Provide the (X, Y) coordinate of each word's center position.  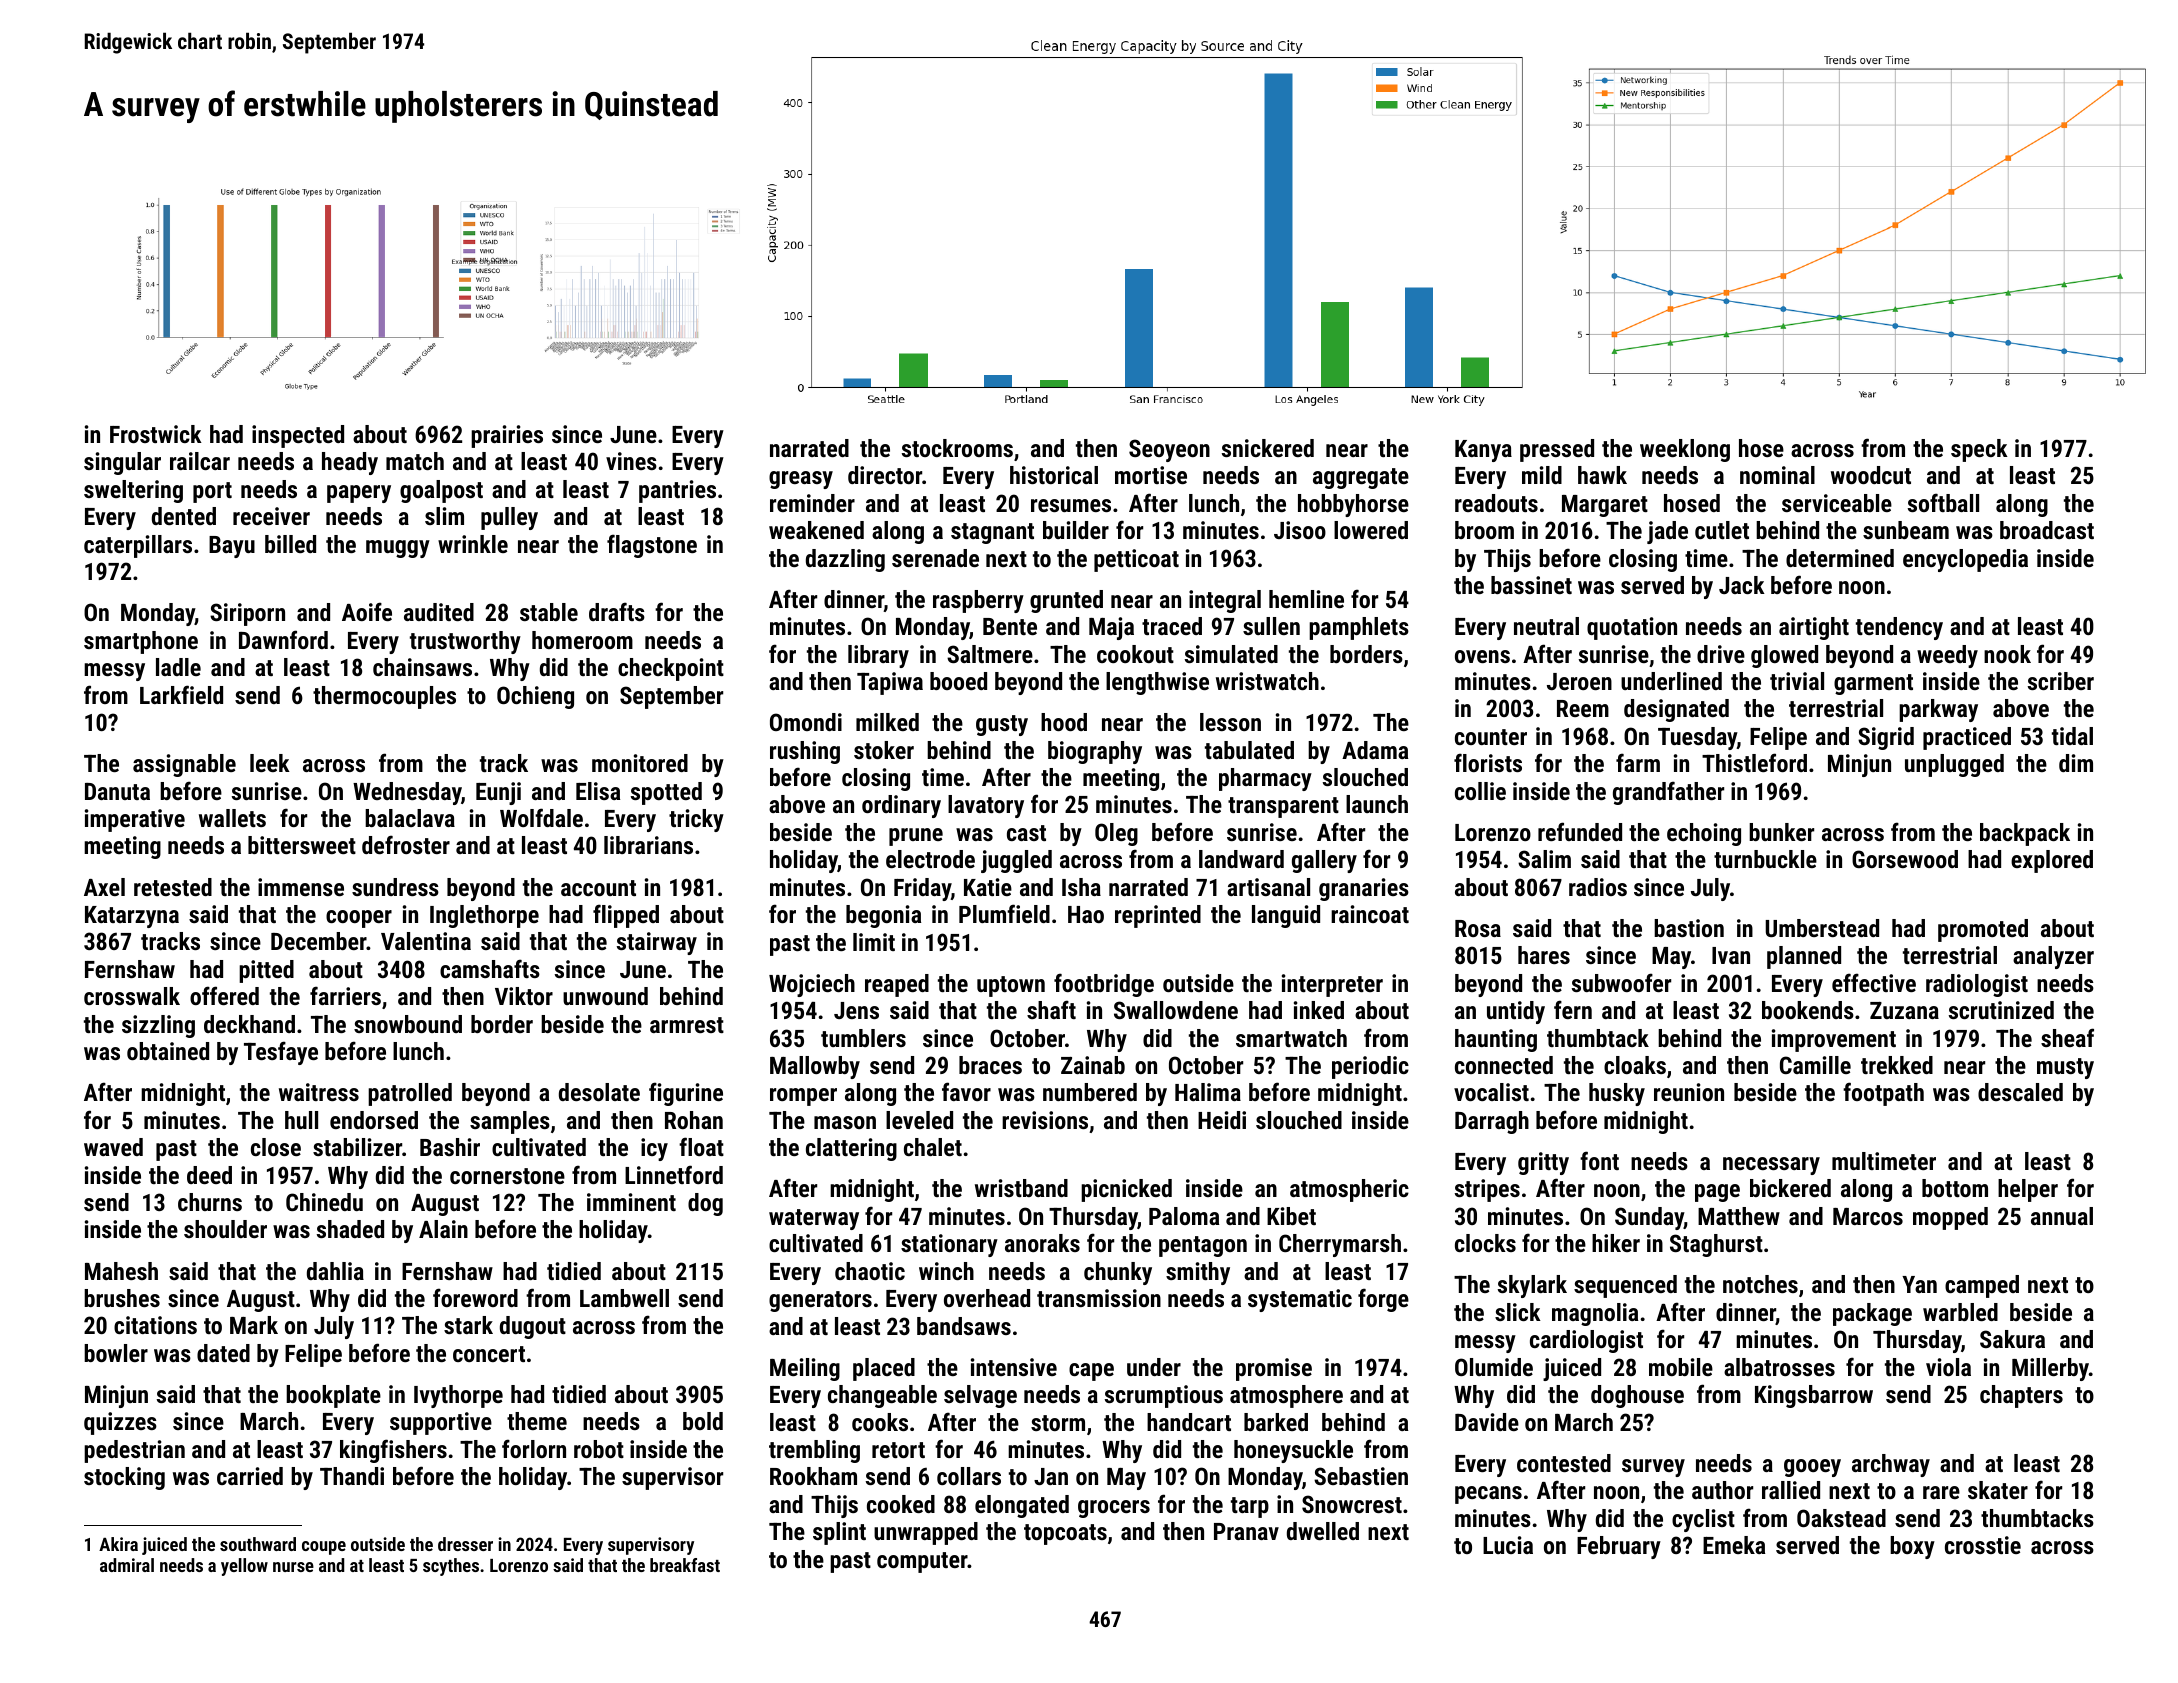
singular (122, 463)
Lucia (1508, 1545)
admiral (127, 1565)
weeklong (1685, 450)
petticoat (1136, 560)
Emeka (1734, 1545)
